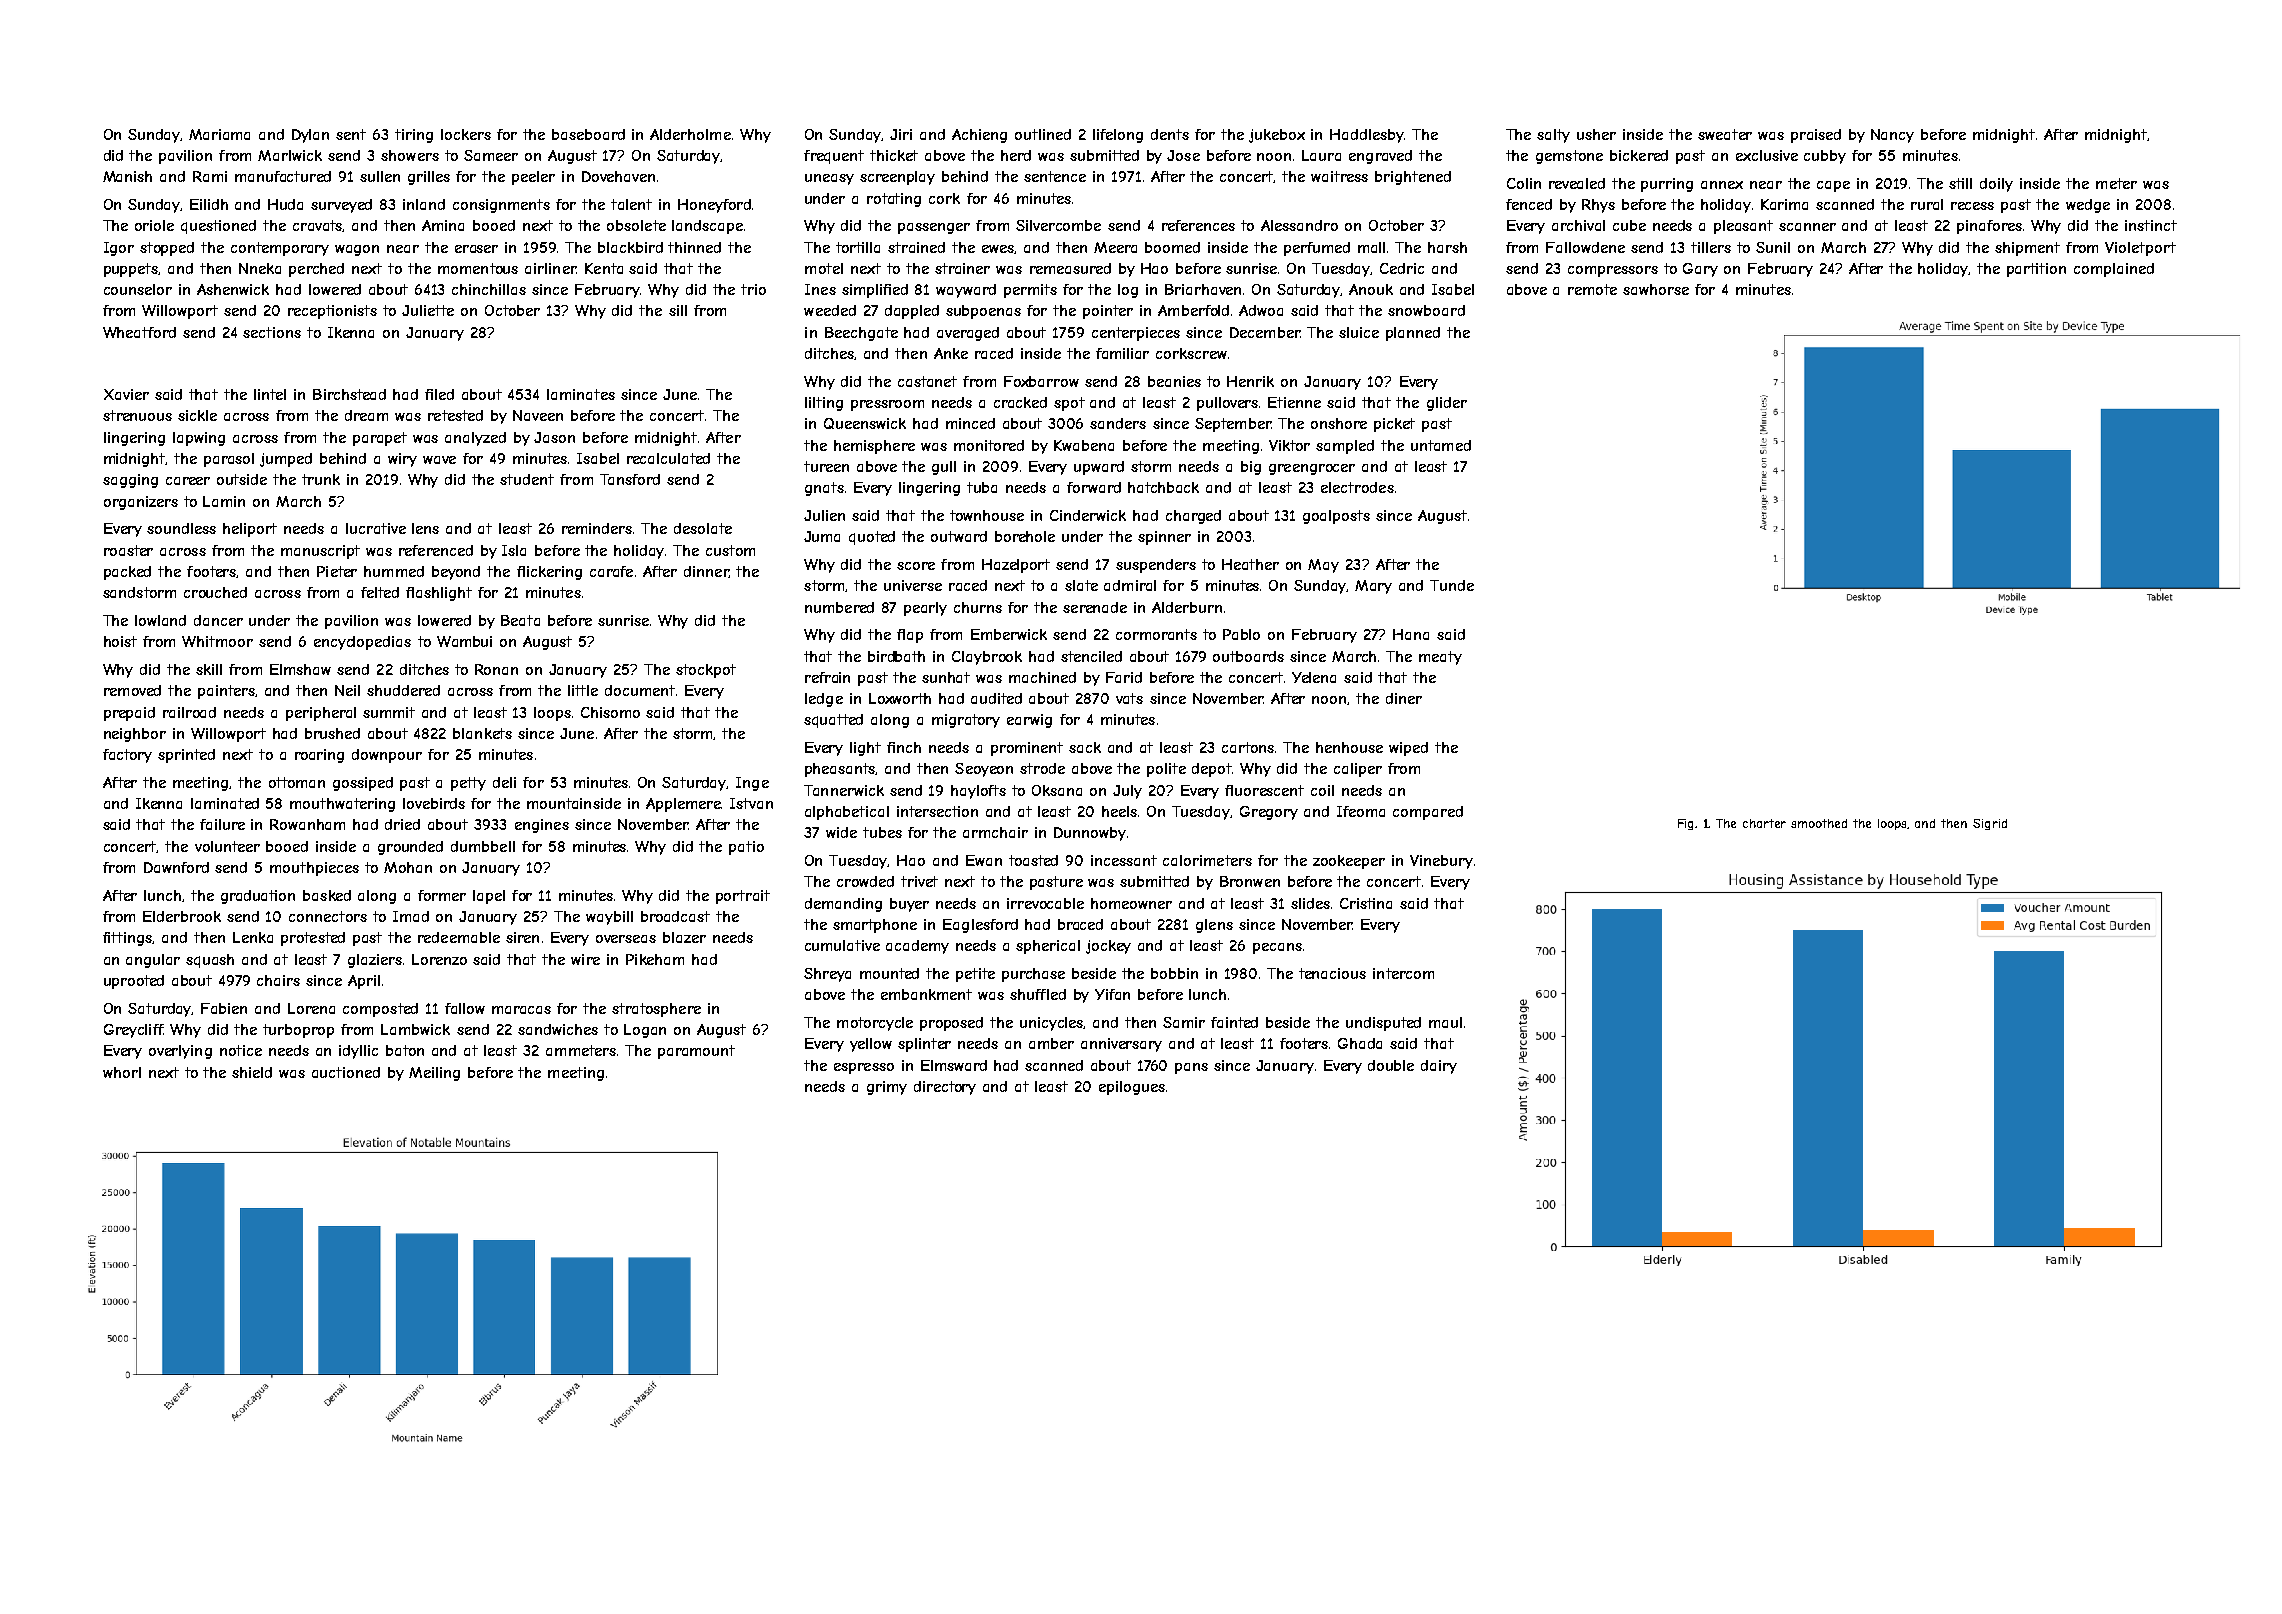 Image resolution: width=2282 pixels, height=1614 pixels. Describe the element at coordinates (341, 206) in the screenshot. I see `surveyed` at that location.
